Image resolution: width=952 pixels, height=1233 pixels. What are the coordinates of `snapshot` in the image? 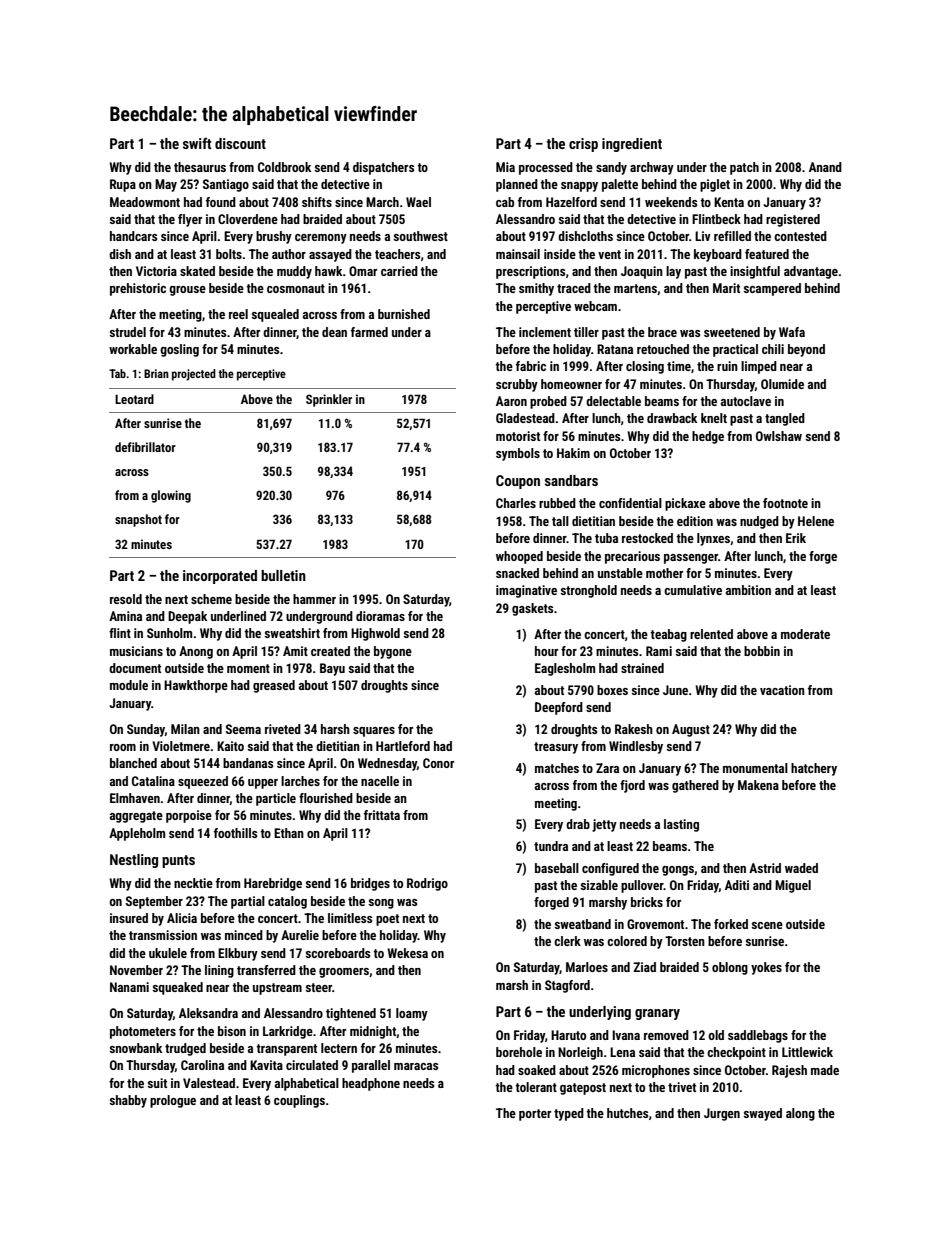 It's located at (138, 520).
